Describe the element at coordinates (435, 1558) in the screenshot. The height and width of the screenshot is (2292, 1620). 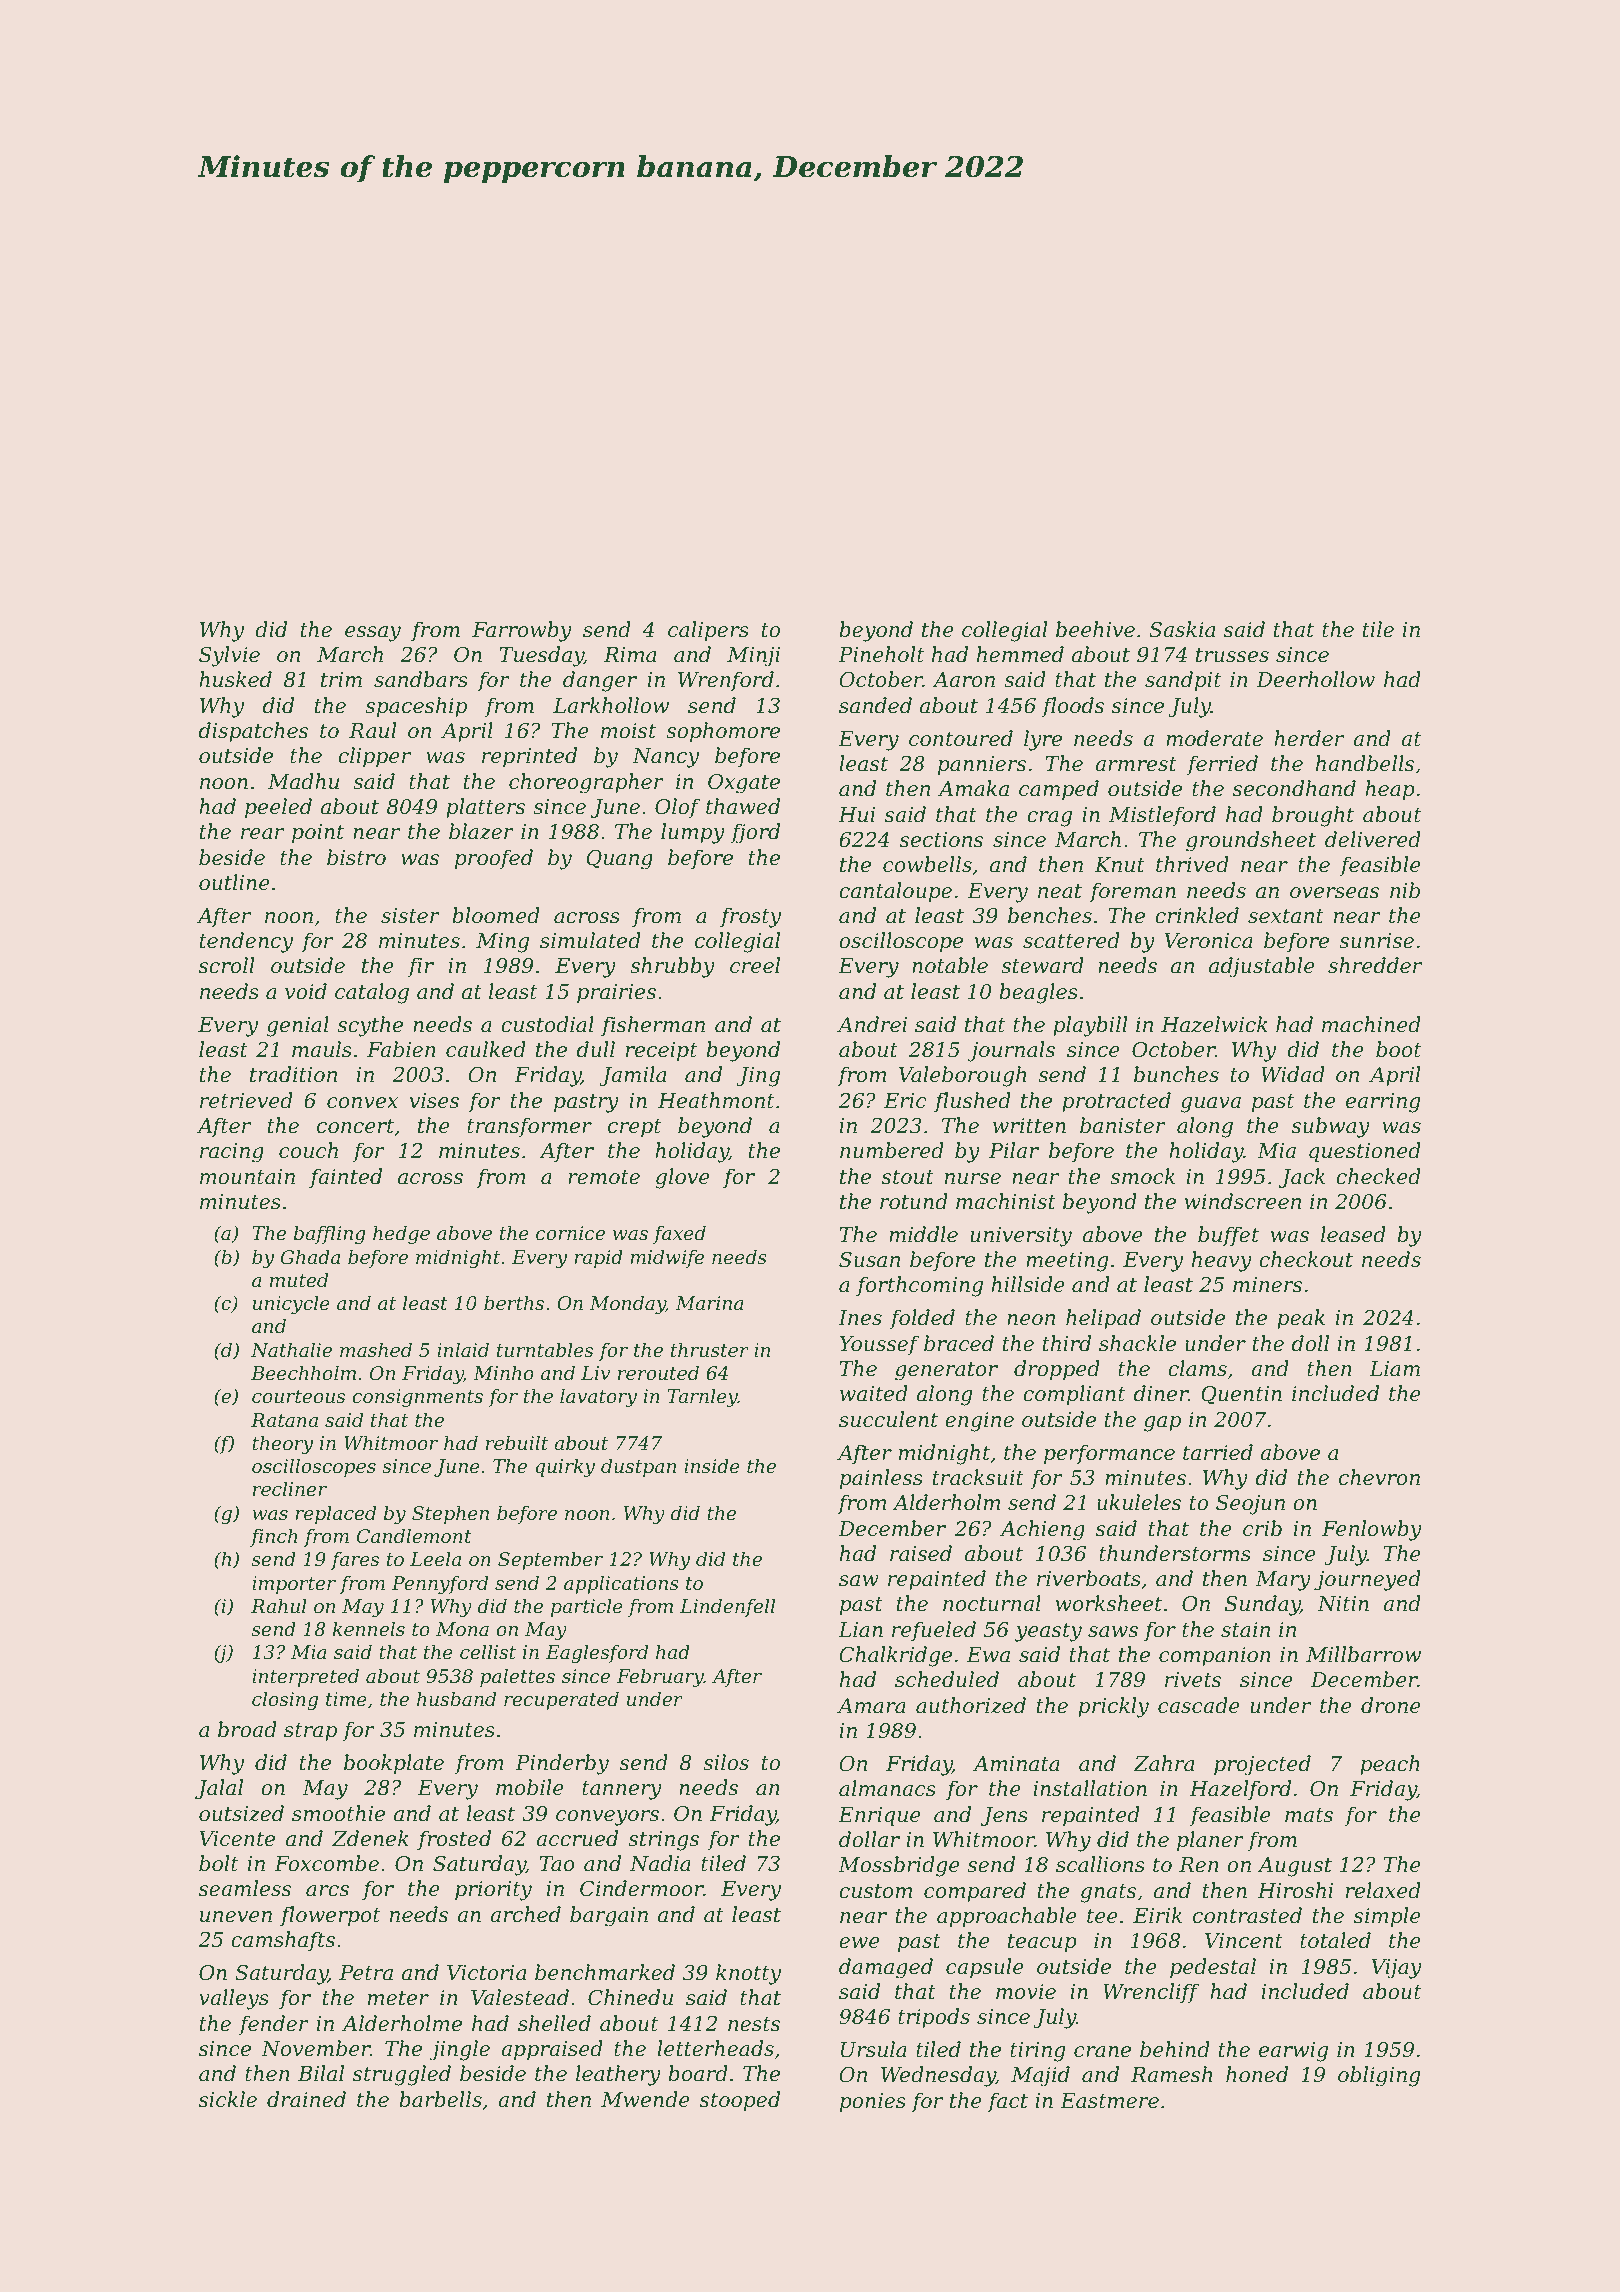
I see `Leela` at that location.
